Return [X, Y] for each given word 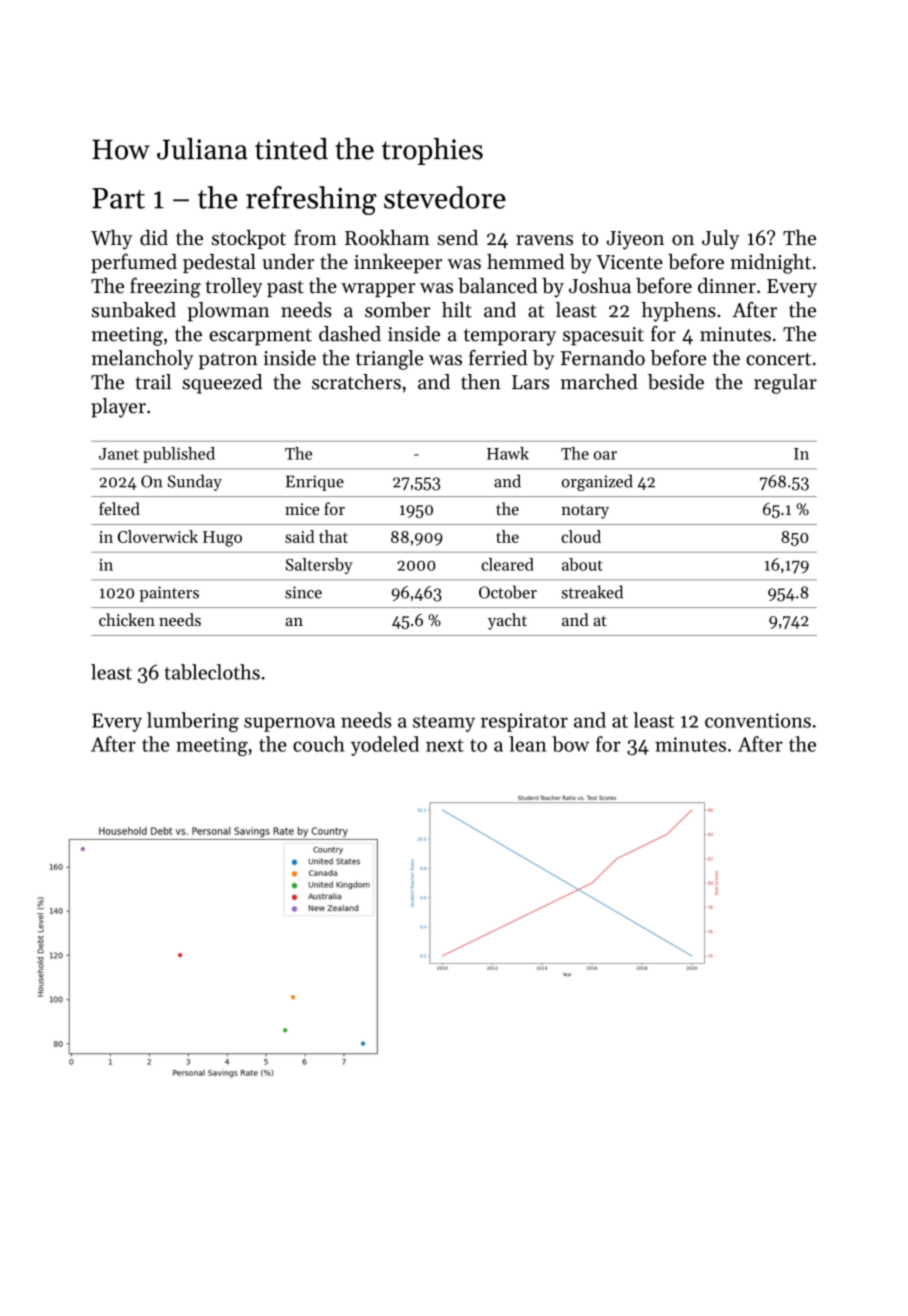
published [179, 455]
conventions [758, 720]
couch [319, 744]
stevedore [445, 197]
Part [118, 198]
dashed [350, 334]
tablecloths [212, 672]
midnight [771, 264]
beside [676, 382]
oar [605, 455]
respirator [524, 722]
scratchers [356, 382]
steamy [444, 723]
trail [153, 382]
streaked [592, 592]
